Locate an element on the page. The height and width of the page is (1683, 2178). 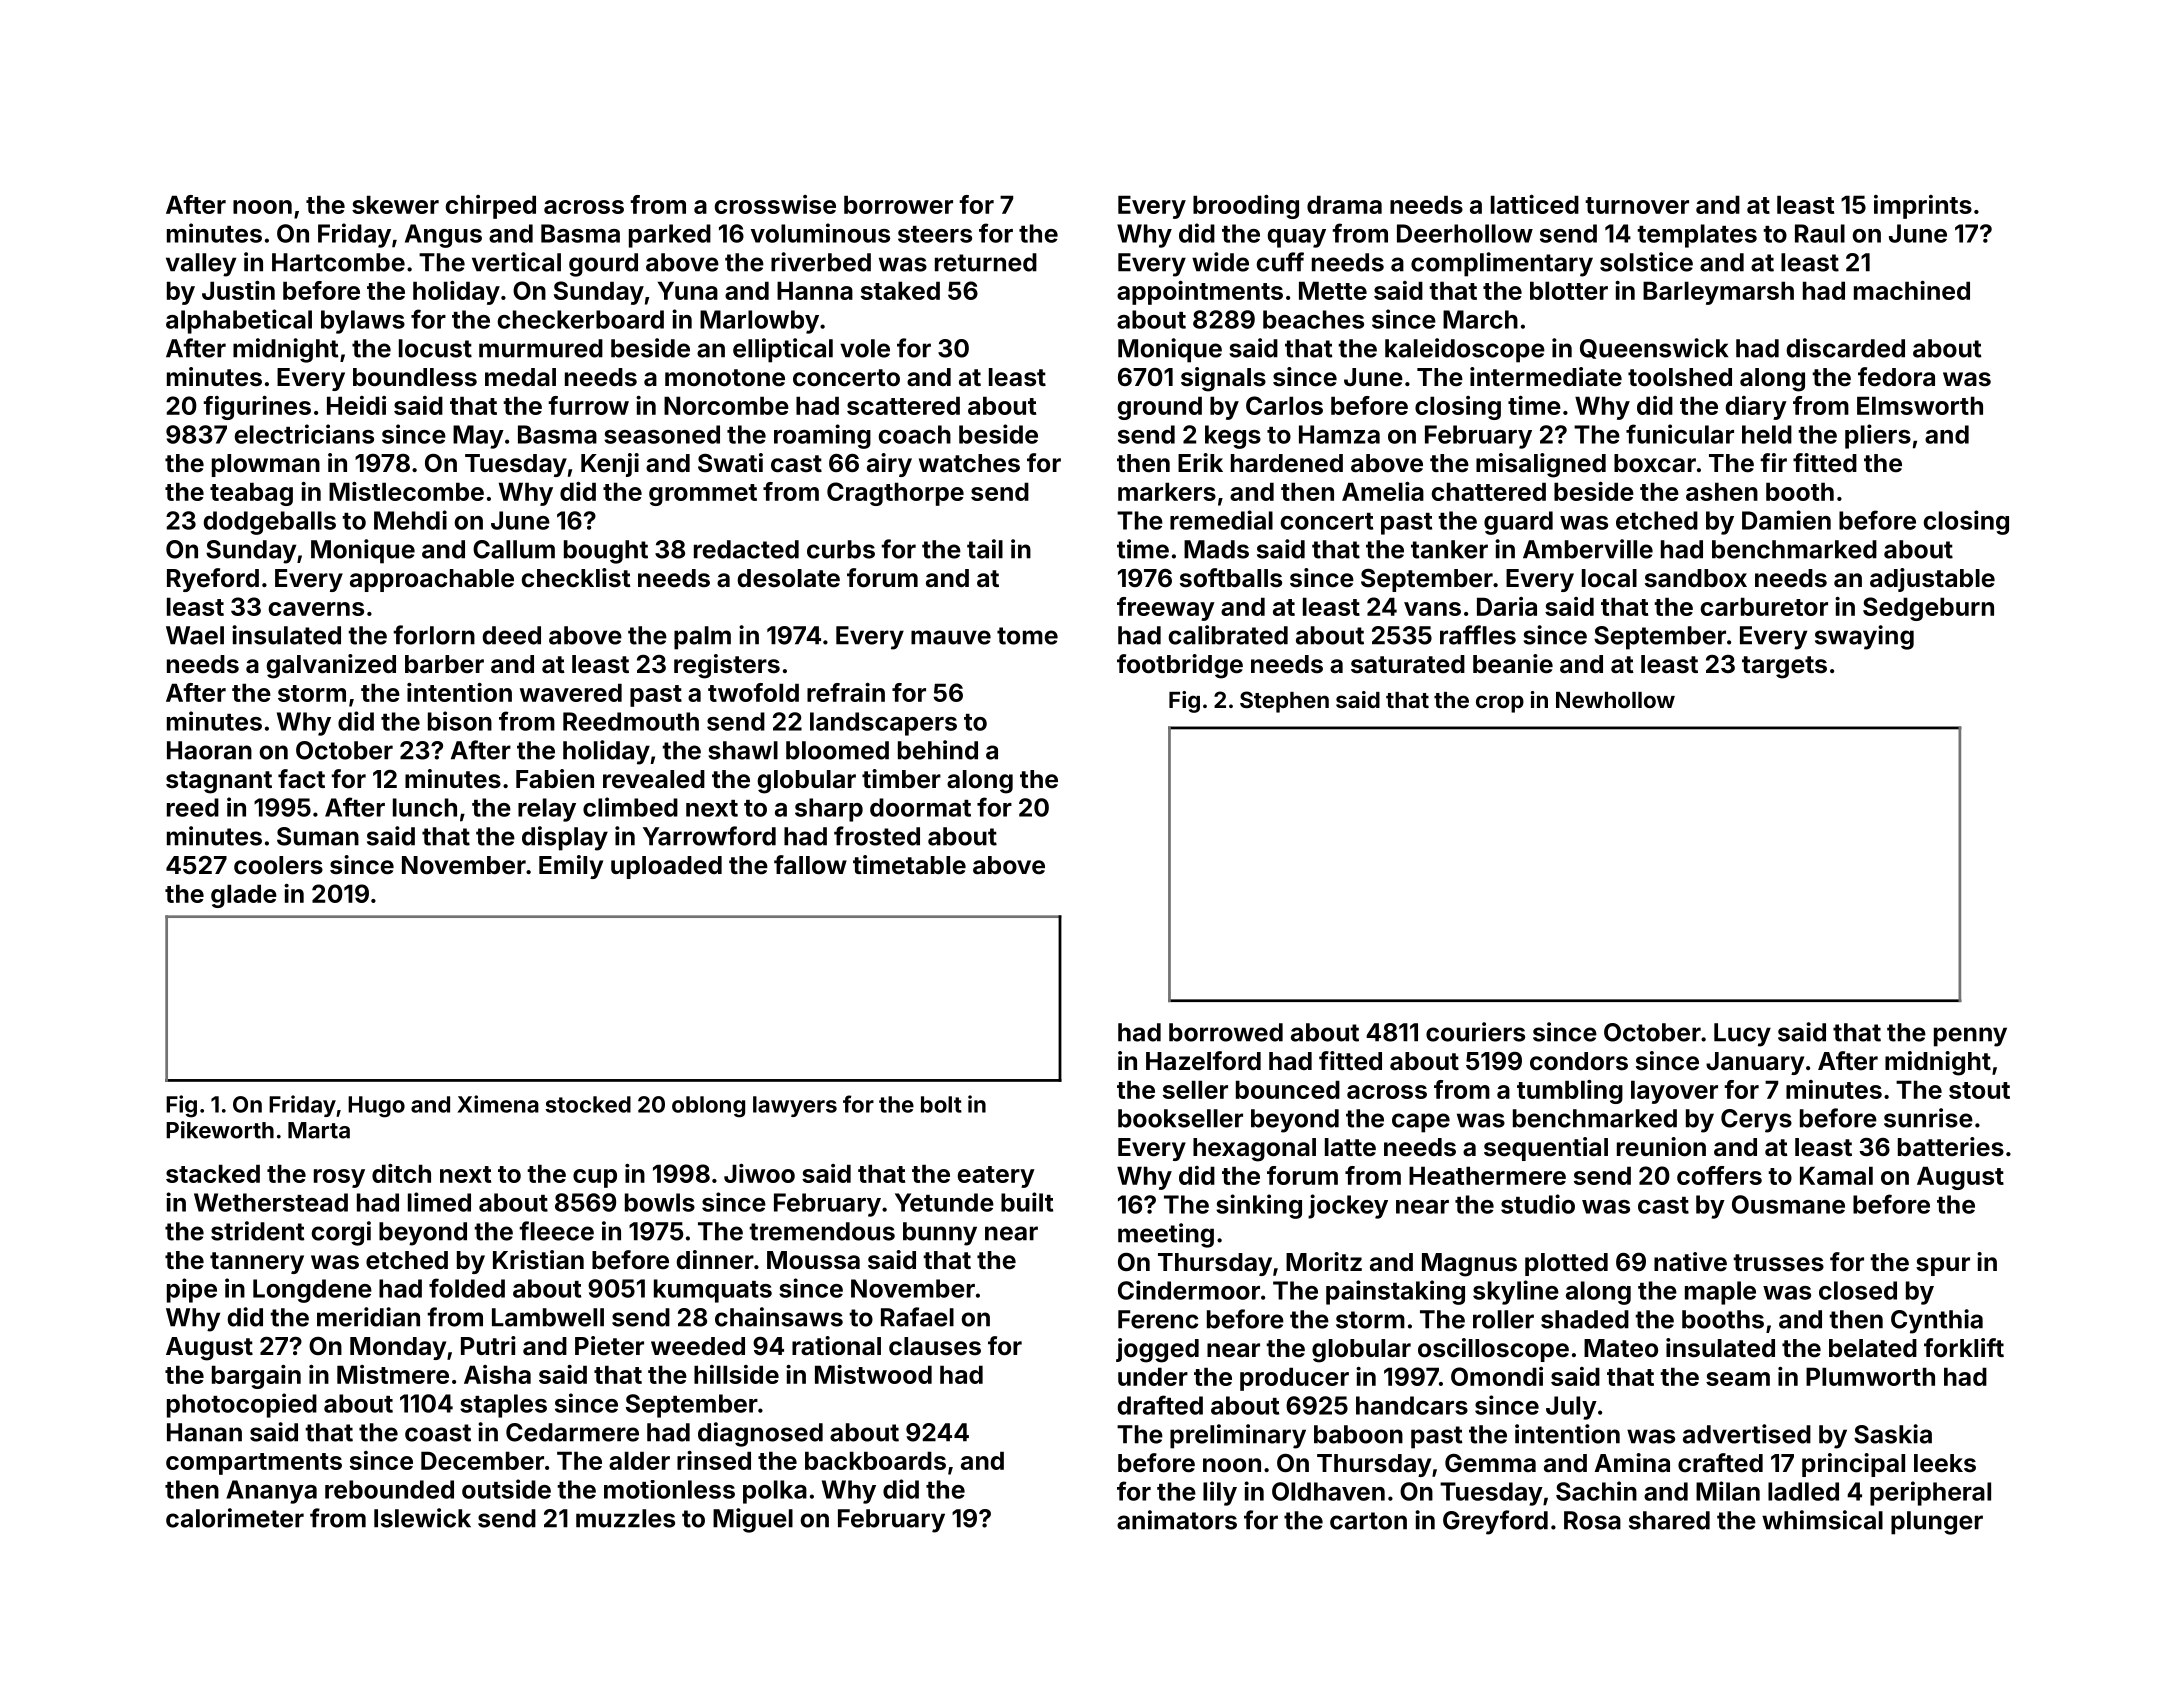
calorimeter is located at coordinates (235, 1518).
